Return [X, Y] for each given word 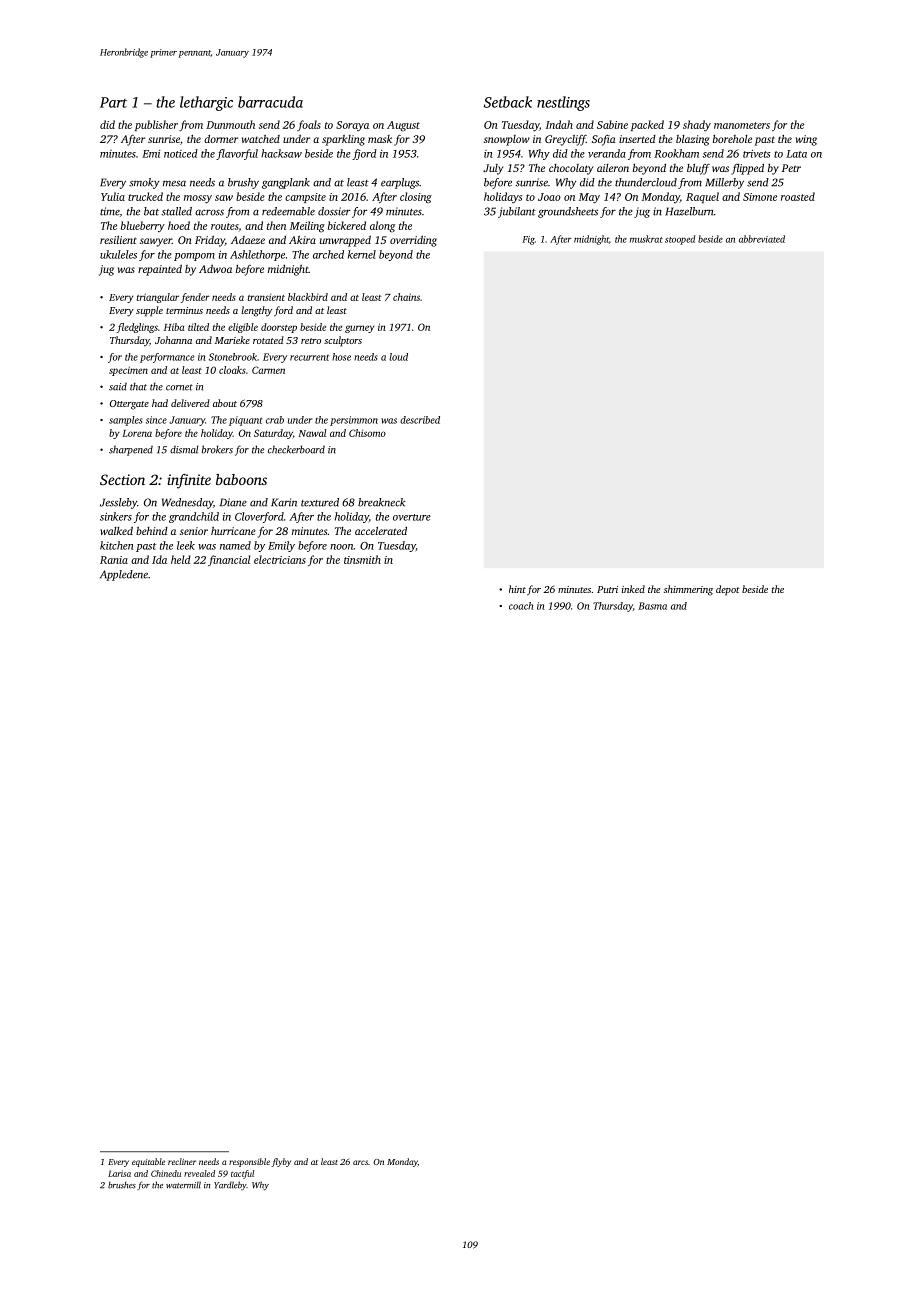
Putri [607, 589]
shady [697, 125]
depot [728, 590]
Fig [528, 240]
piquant [246, 421]
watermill [183, 1185]
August [403, 126]
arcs [360, 1162]
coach [521, 606]
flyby [281, 1162]
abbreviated [762, 239]
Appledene [124, 575]
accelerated [381, 531]
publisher [156, 125]
